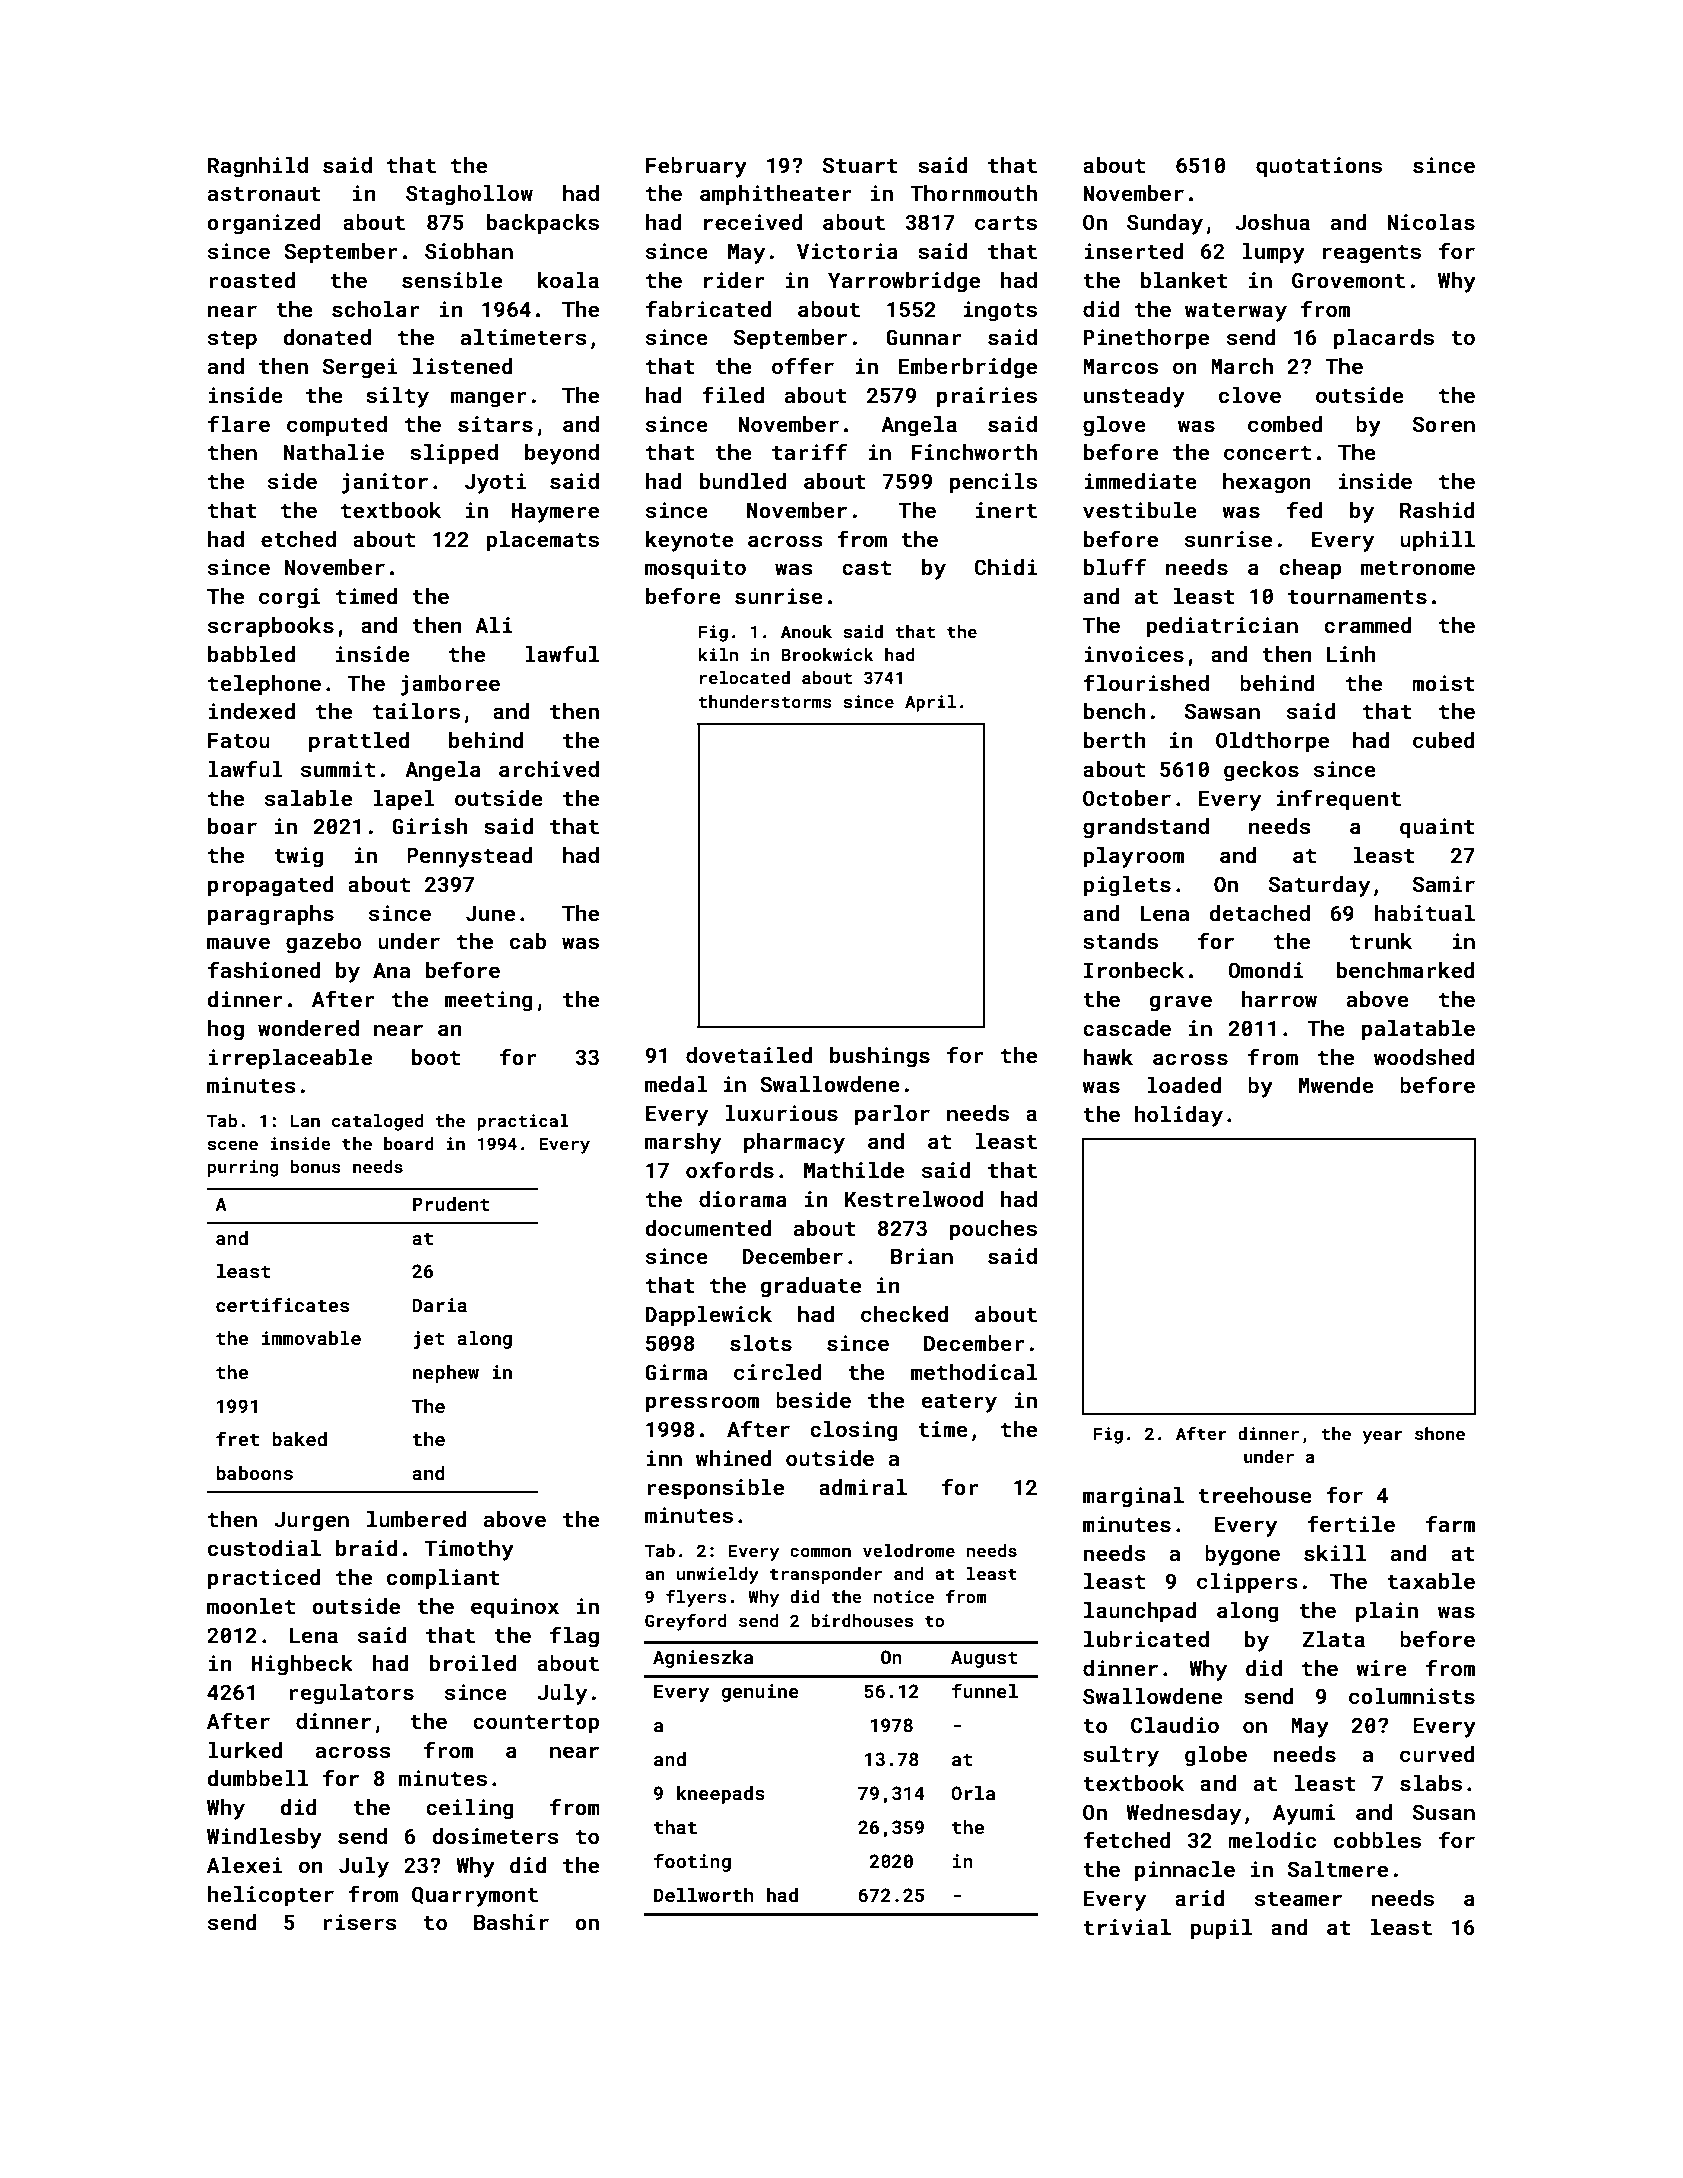 The width and height of the screenshot is (1683, 2178). Describe the element at coordinates (1437, 828) in the screenshot. I see `quaint` at that location.
